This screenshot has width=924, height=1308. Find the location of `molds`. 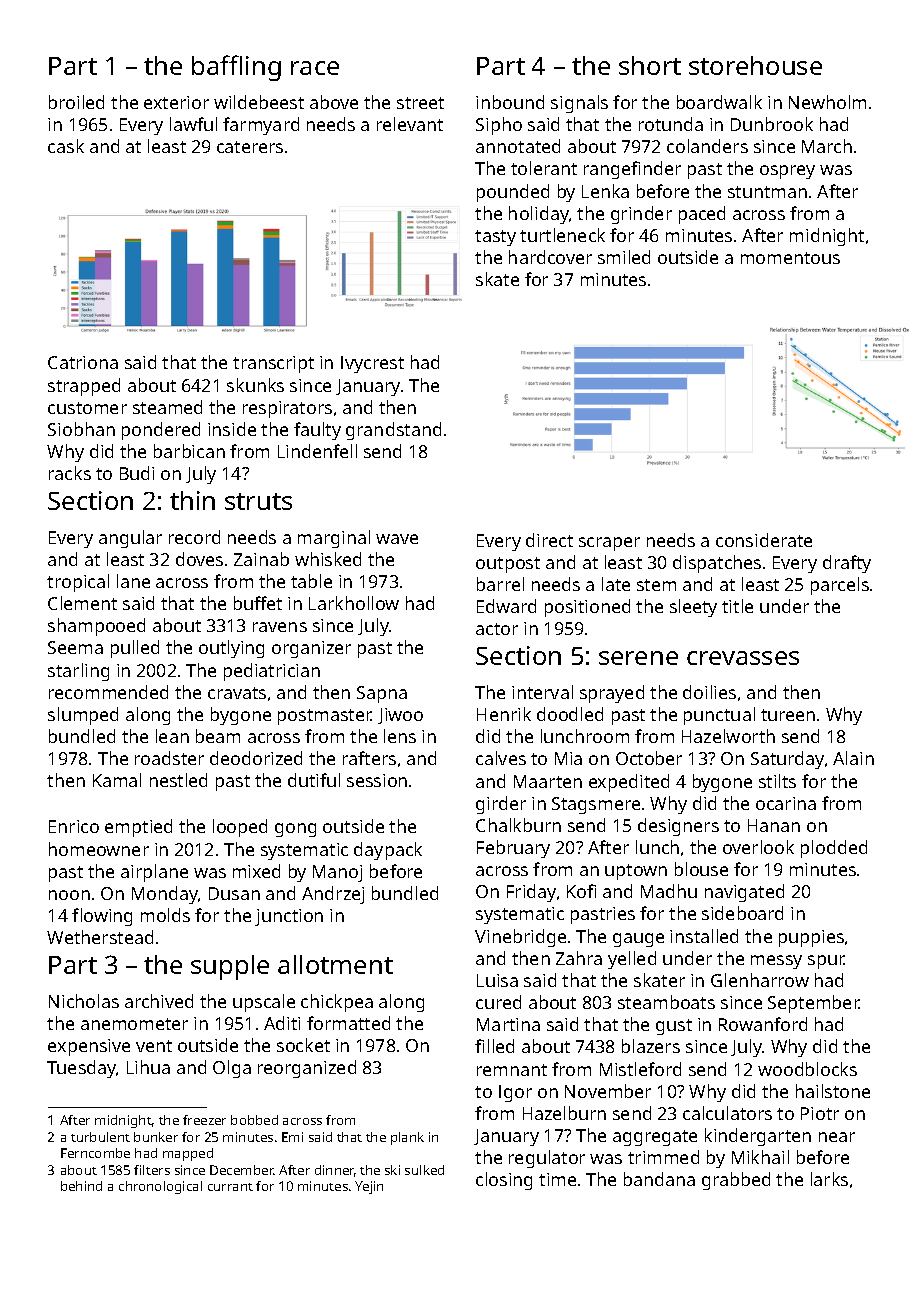

molds is located at coordinates (165, 915).
